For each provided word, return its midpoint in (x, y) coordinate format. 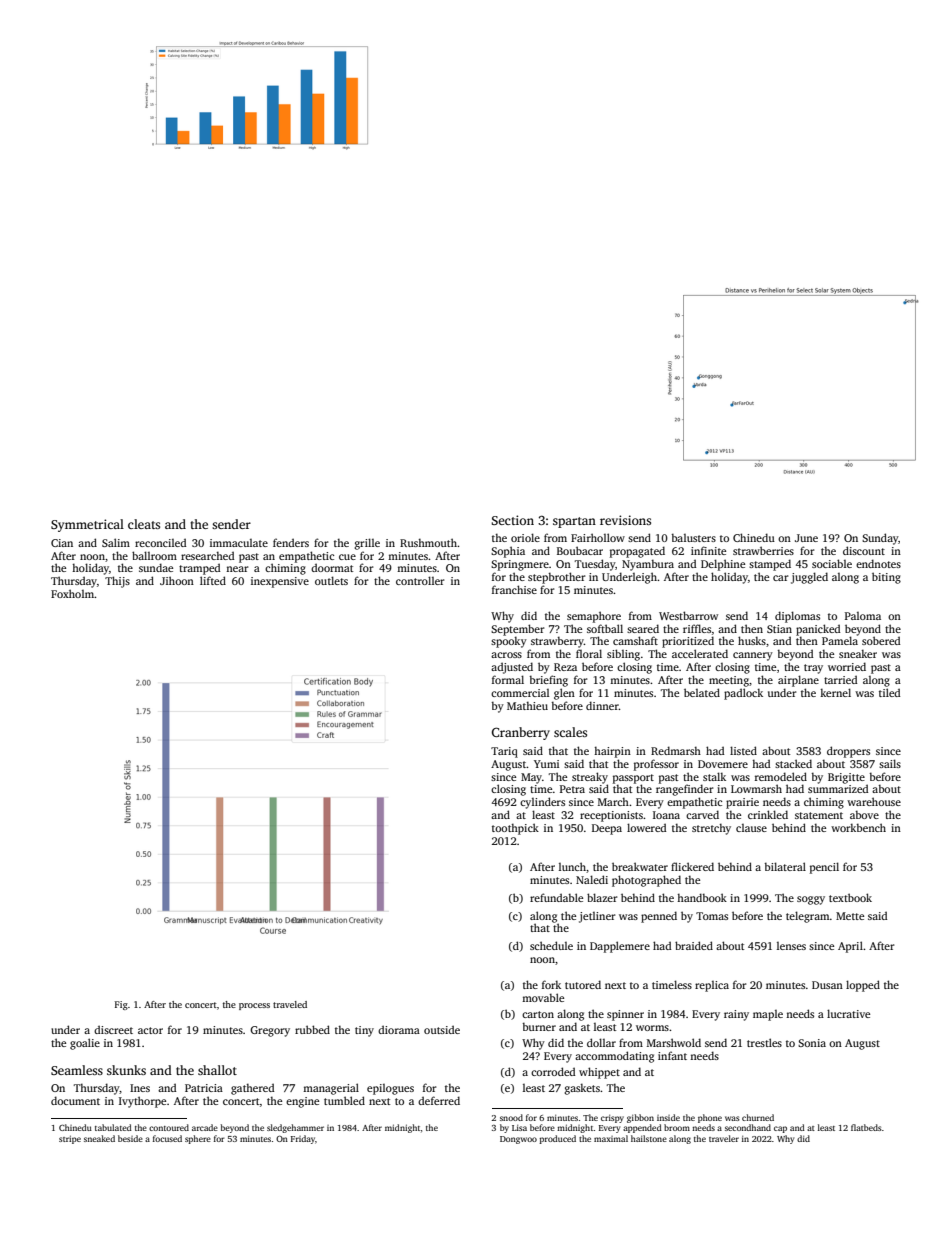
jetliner (597, 917)
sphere (198, 1139)
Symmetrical (87, 525)
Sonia (812, 1043)
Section (512, 520)
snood (511, 1117)
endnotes (878, 563)
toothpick (515, 829)
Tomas (712, 916)
